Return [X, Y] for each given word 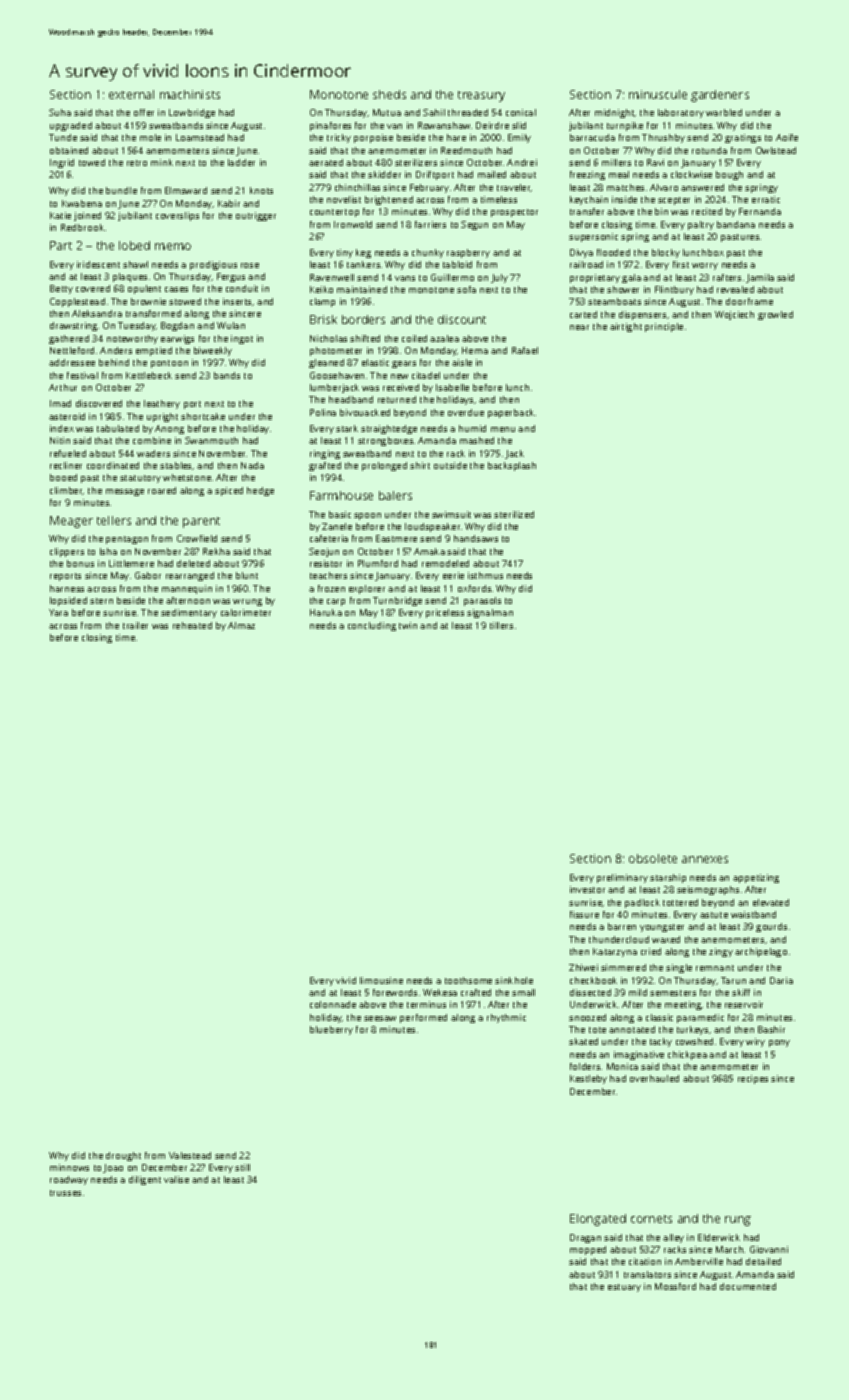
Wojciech [734, 315]
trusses [65, 1193]
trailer [135, 625]
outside [450, 465]
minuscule [658, 94]
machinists [190, 94]
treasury [481, 96]
